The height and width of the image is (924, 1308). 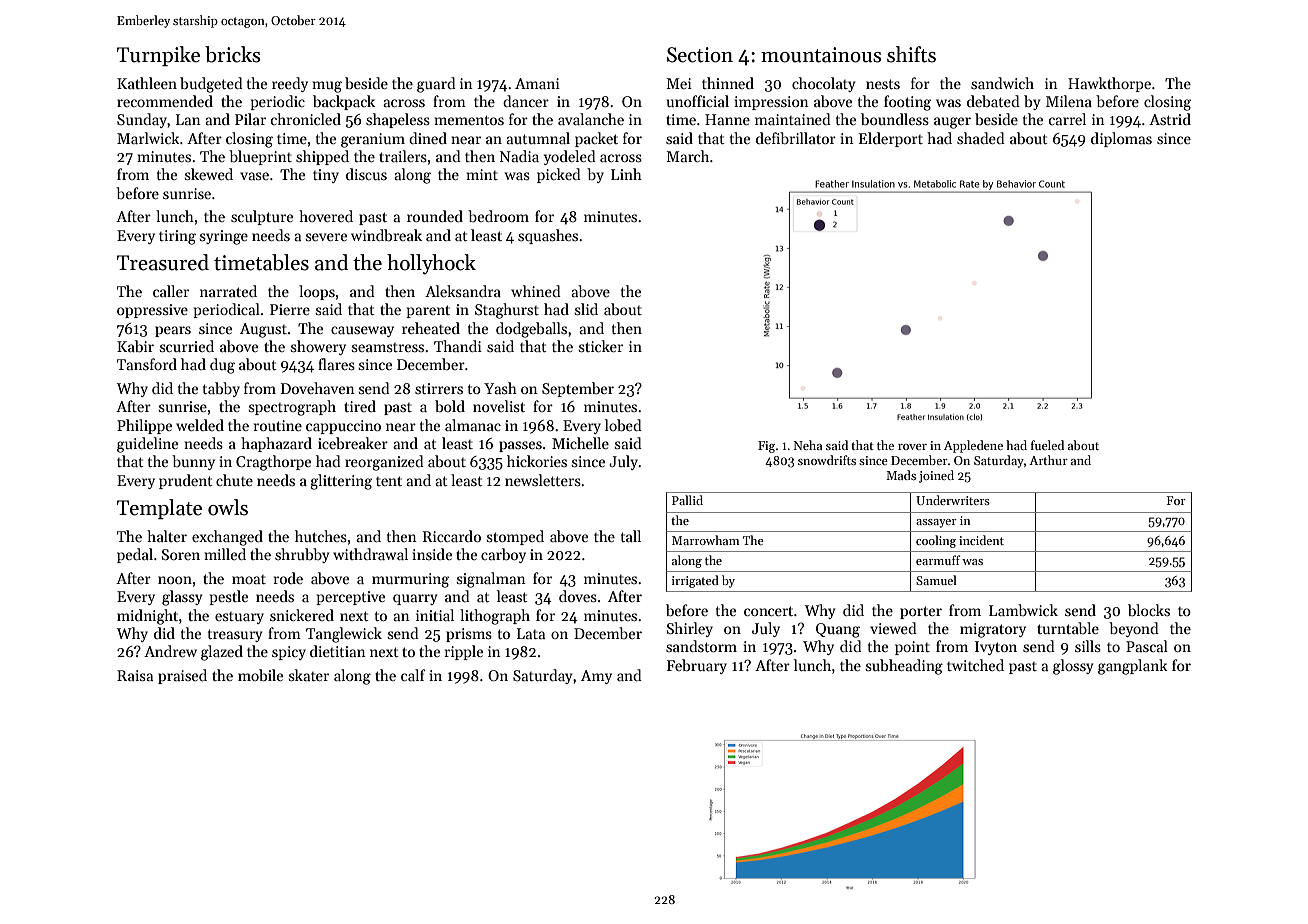 What do you see at coordinates (309, 675) in the image?
I see `skater` at bounding box center [309, 675].
